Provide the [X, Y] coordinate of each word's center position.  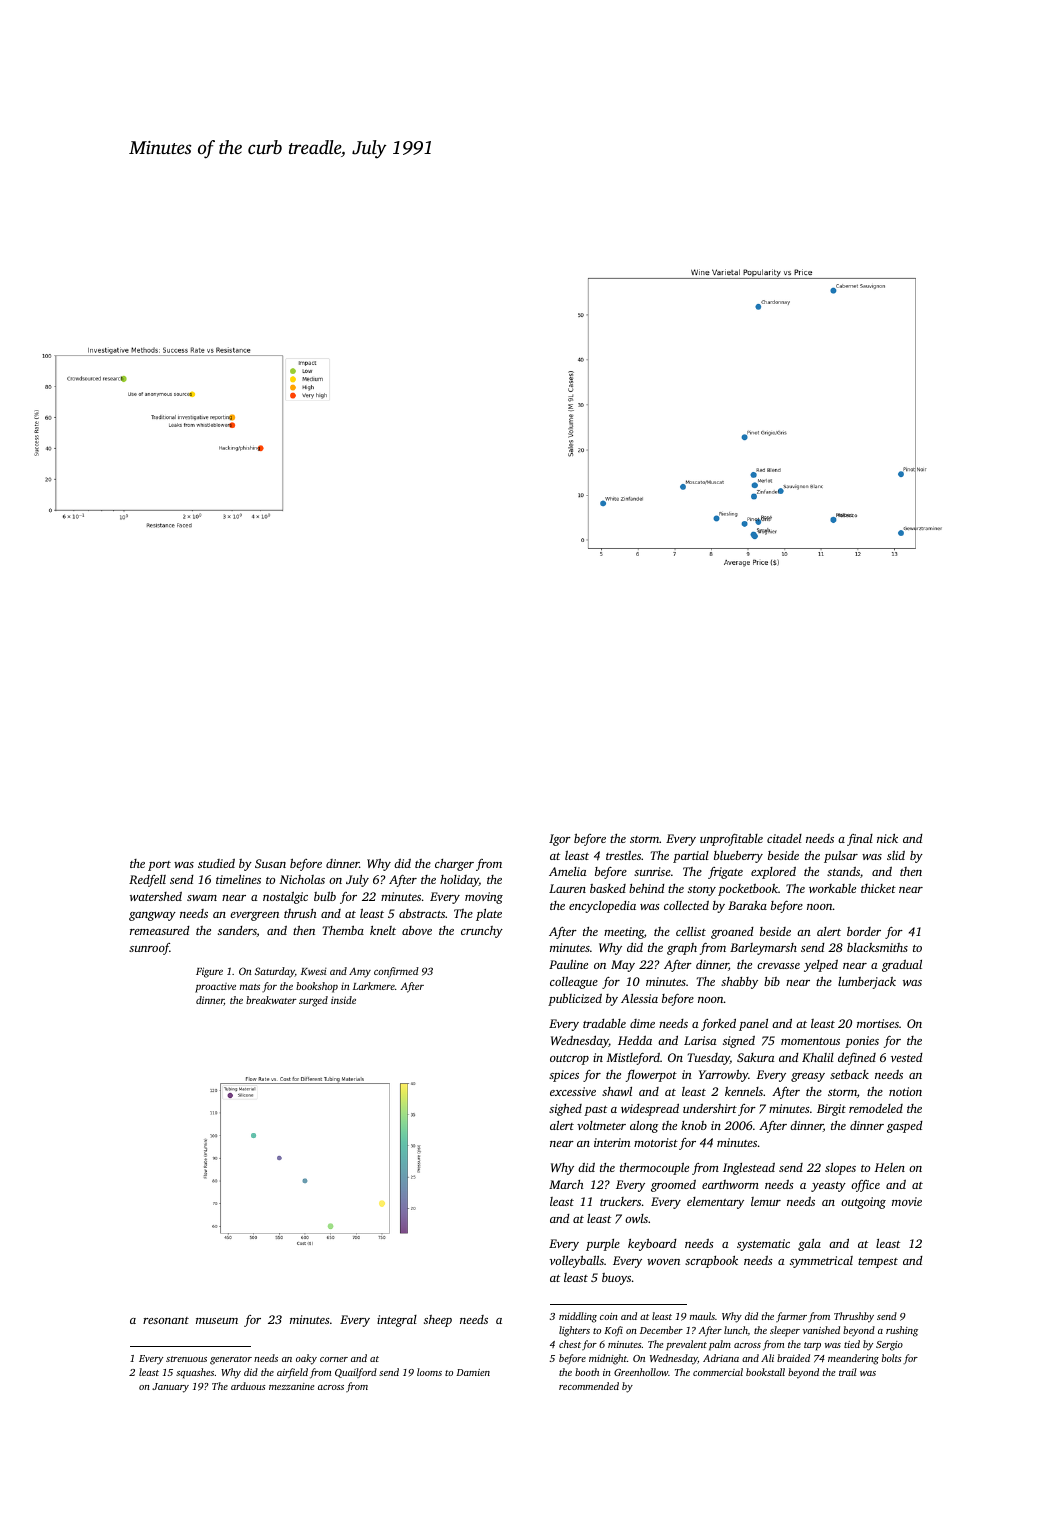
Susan [270, 863]
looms [429, 1372]
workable [832, 888]
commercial [718, 1372]
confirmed [396, 972]
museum [217, 1321]
